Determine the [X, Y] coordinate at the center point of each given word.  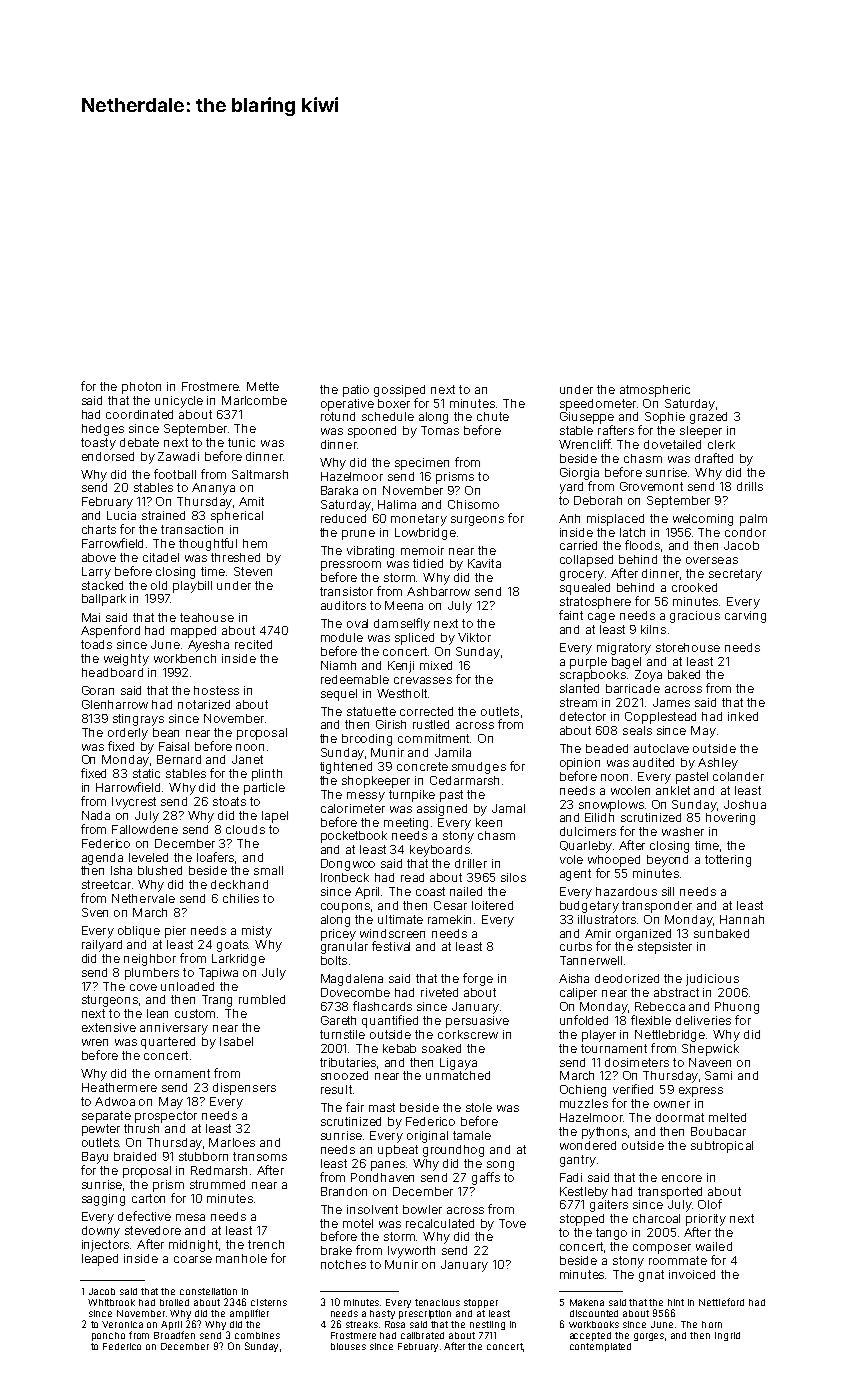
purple [588, 663]
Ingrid [727, 1336]
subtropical [722, 1147]
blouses [348, 1346]
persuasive [477, 1022]
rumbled [262, 999]
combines [257, 1335]
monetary [419, 520]
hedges [103, 430]
